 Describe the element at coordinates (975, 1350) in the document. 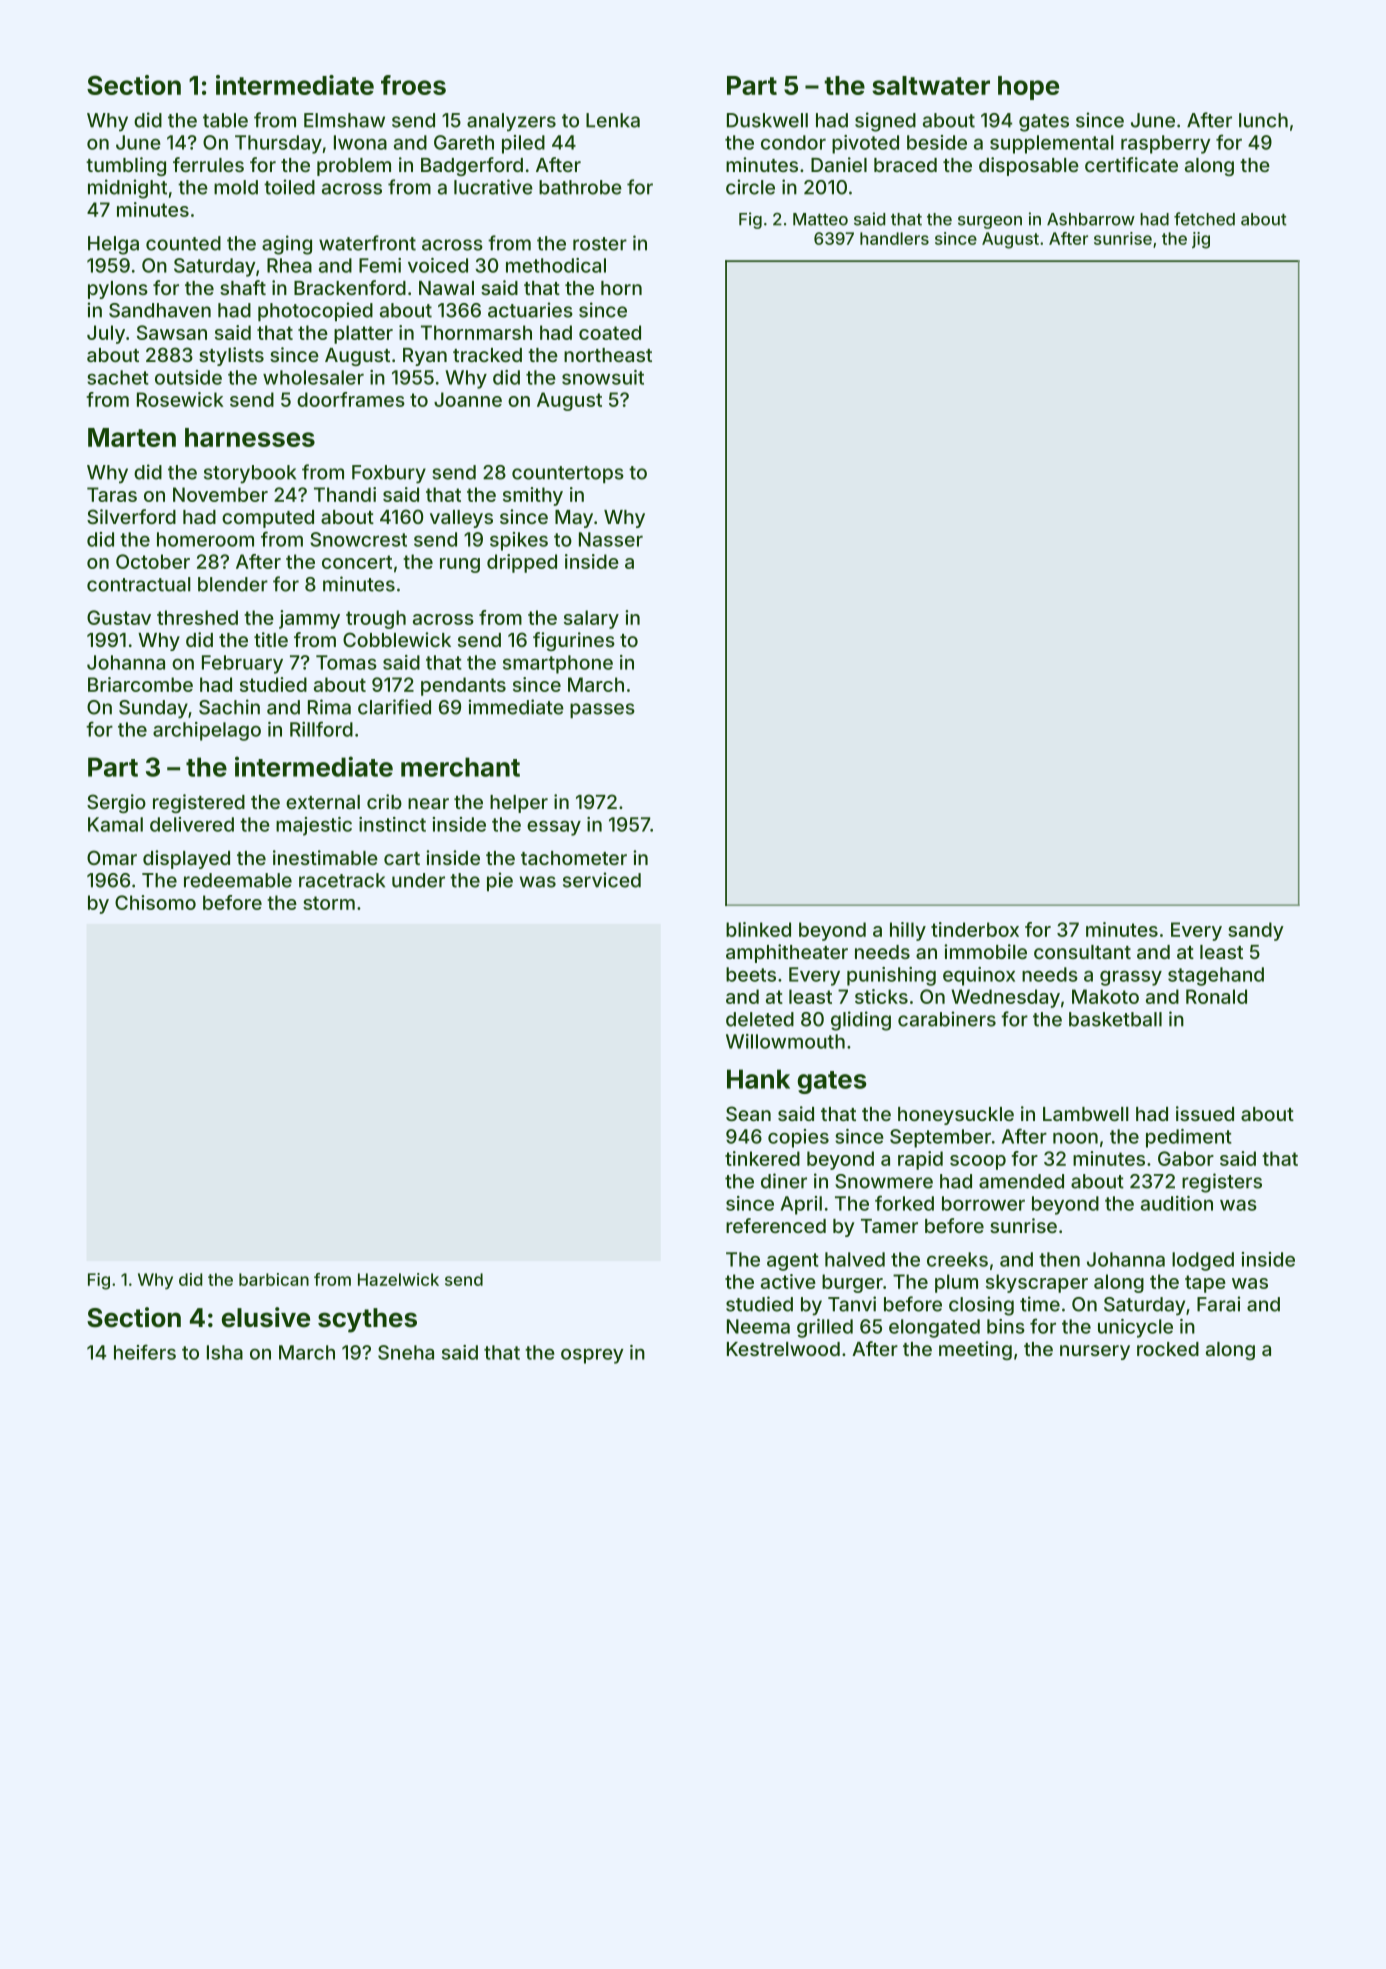

I see `meeting` at that location.
